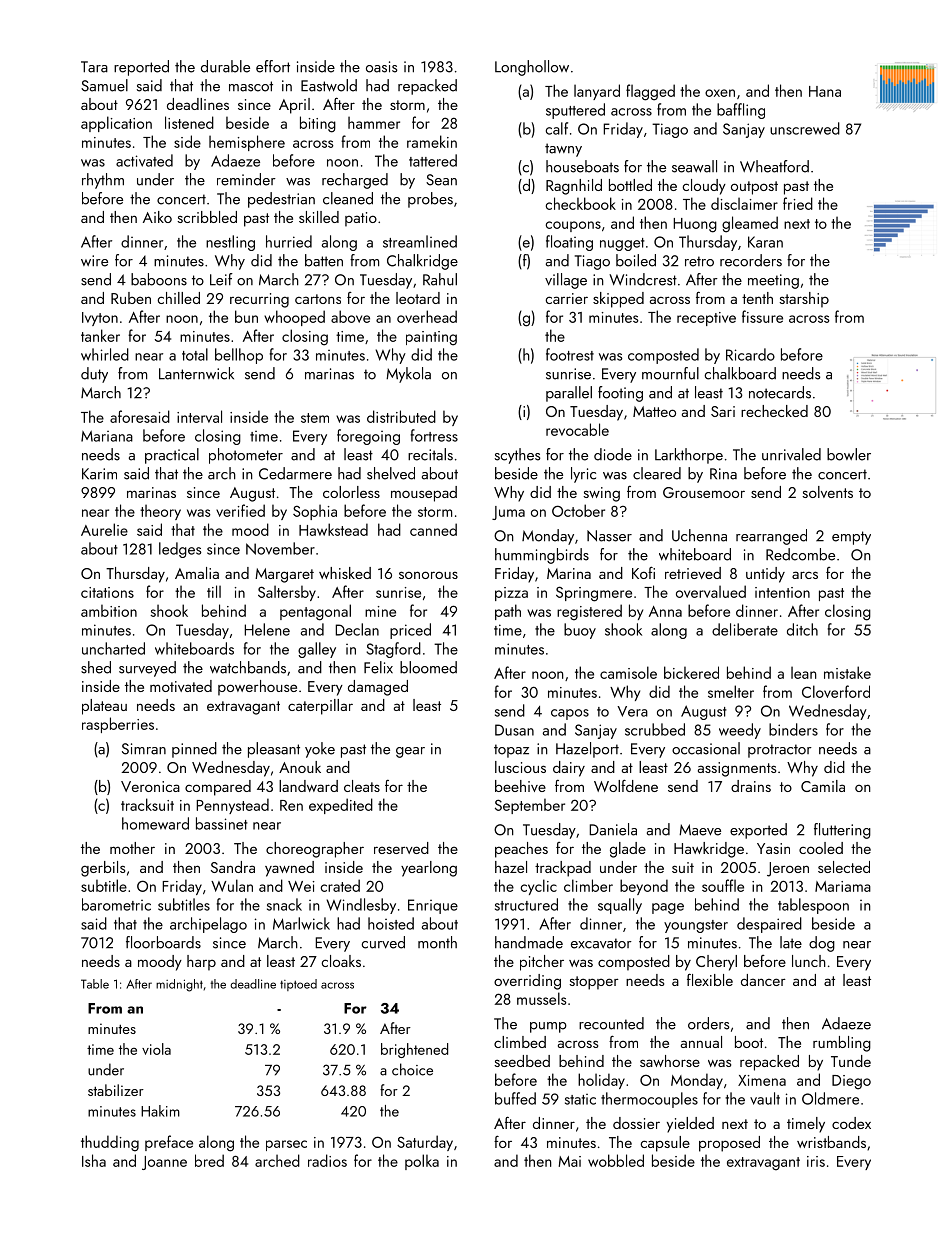 This screenshot has width=952, height=1233. What do you see at coordinates (670, 373) in the screenshot?
I see `mournful` at bounding box center [670, 373].
